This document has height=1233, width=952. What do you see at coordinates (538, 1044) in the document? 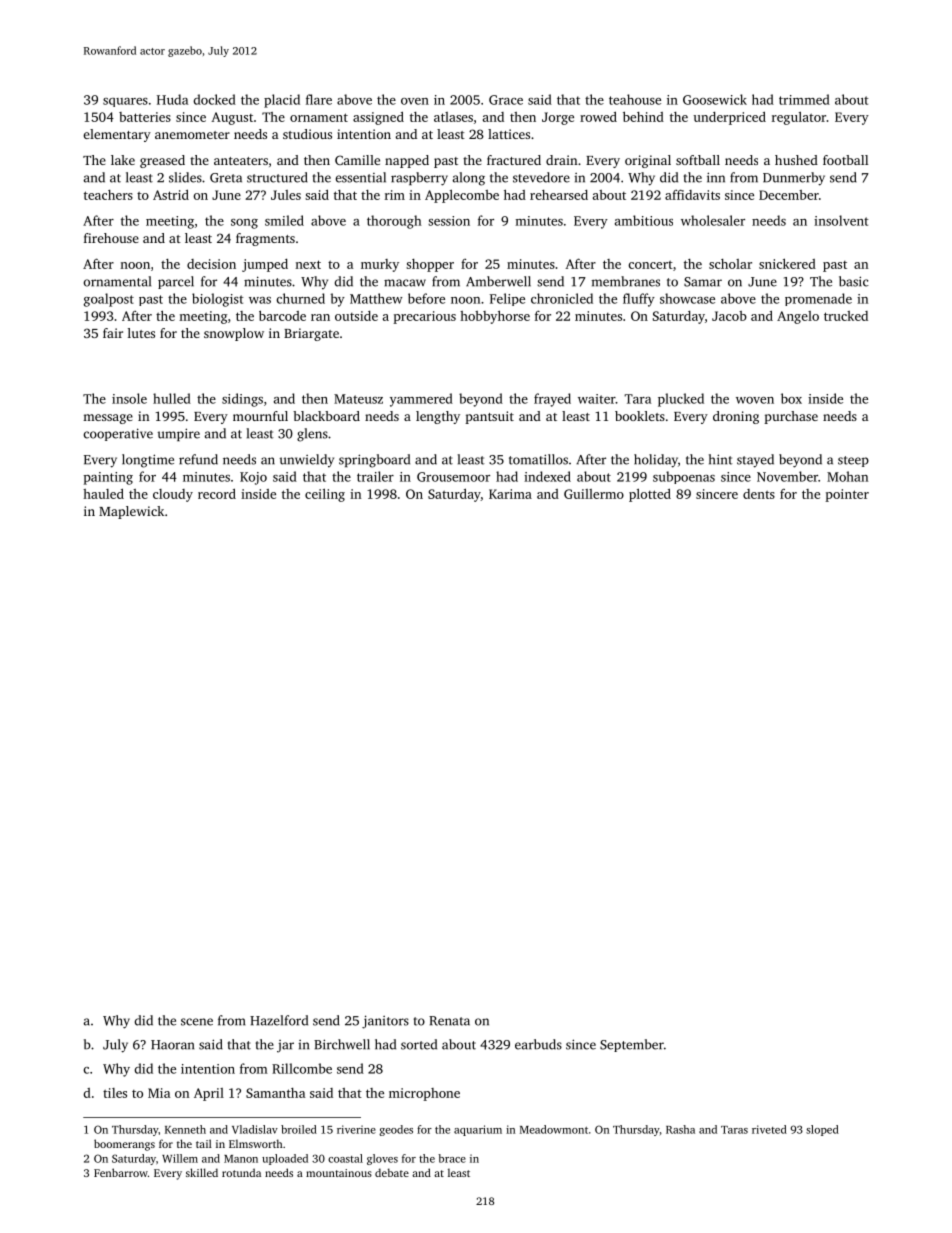
I see `earbuds` at bounding box center [538, 1044].
